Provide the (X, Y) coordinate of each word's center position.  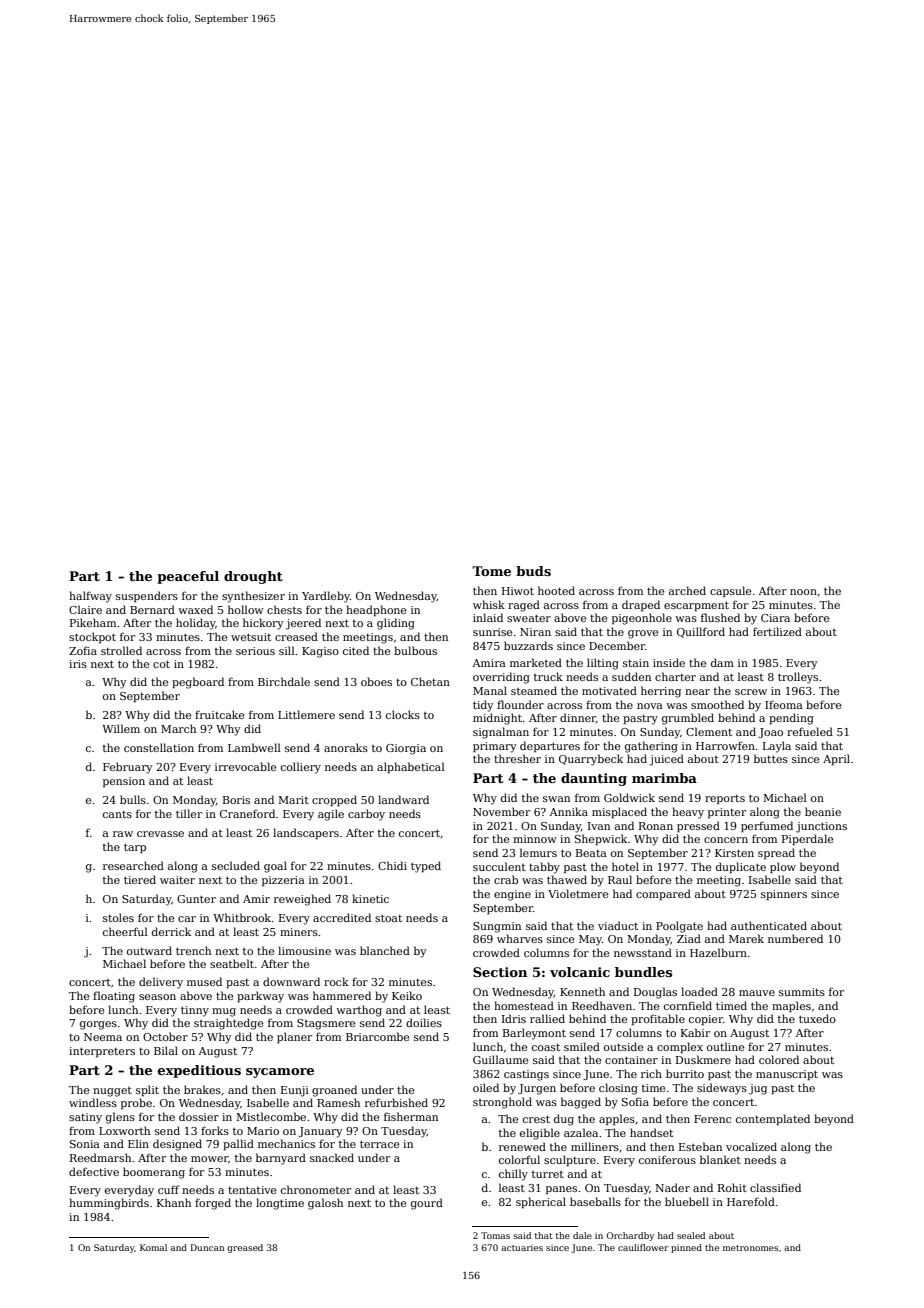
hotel (625, 866)
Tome (491, 571)
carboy (366, 815)
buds (533, 571)
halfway (90, 597)
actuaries (522, 1247)
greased (245, 1248)
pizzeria (283, 881)
